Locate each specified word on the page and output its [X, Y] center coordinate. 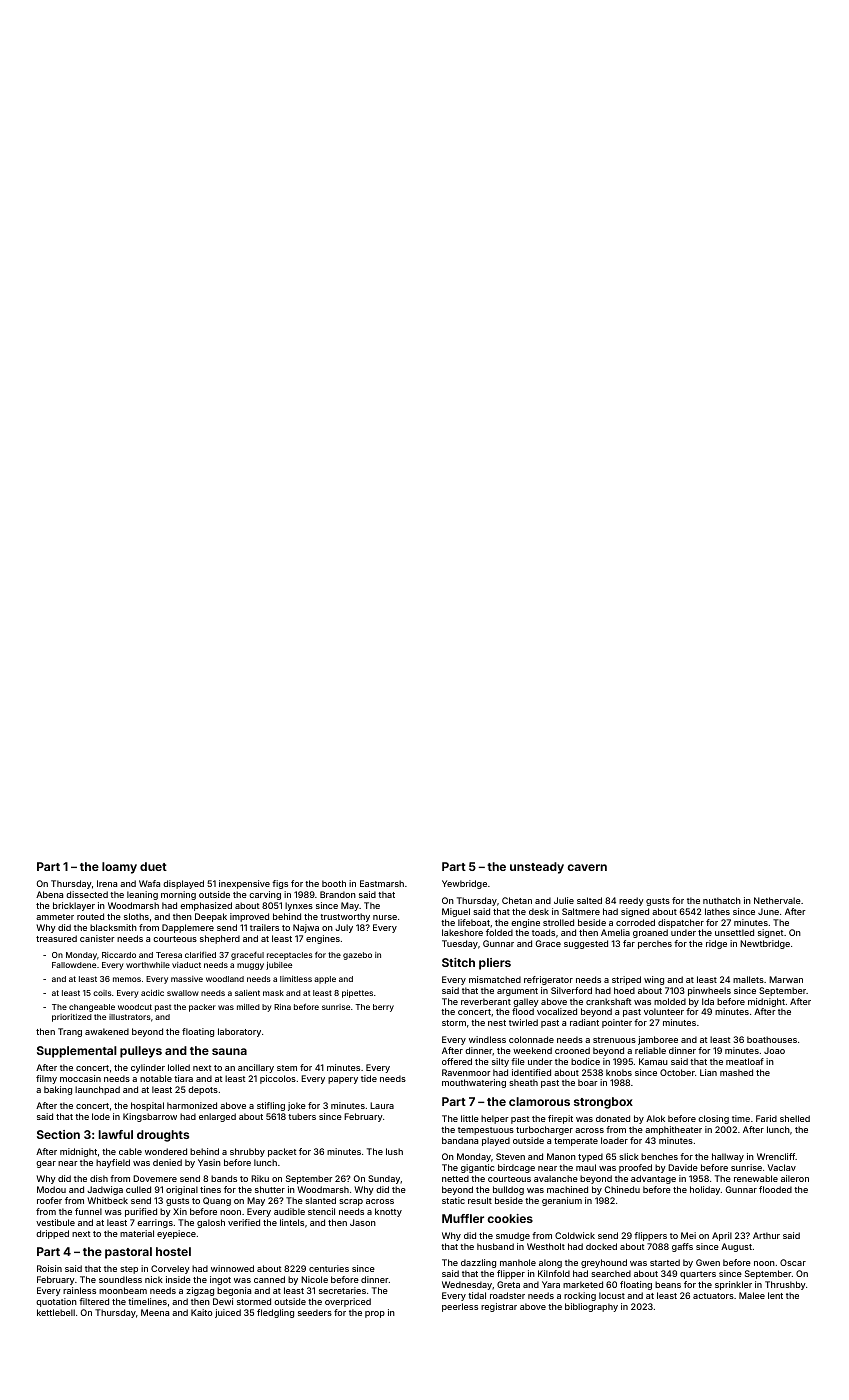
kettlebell [56, 1312]
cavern [587, 867]
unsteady [537, 868]
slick [629, 1156]
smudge [513, 1236]
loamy [119, 868]
